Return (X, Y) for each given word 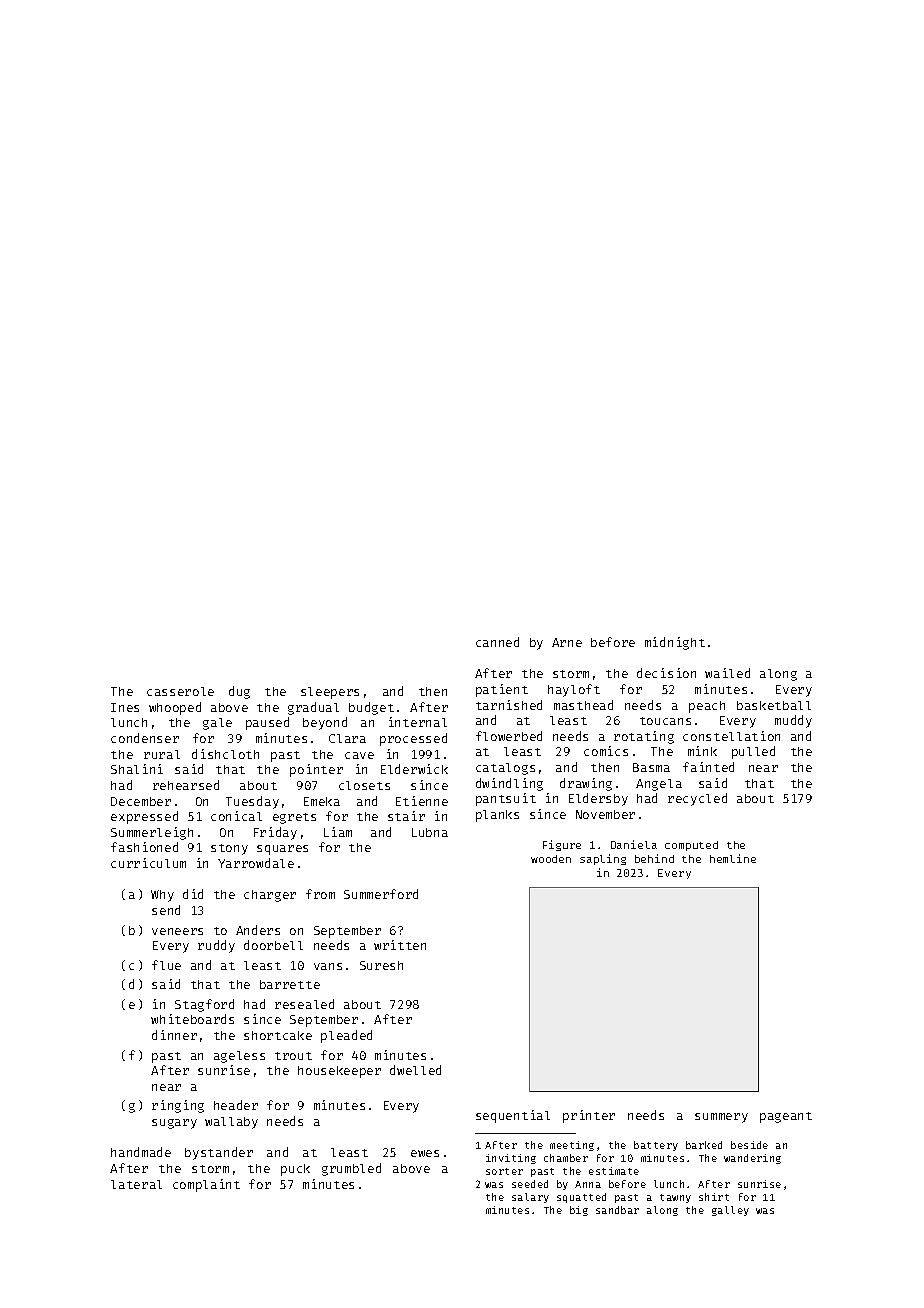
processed (413, 739)
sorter (504, 1171)
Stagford (204, 1005)
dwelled (415, 1070)
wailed (727, 673)
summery (721, 1118)
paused (267, 723)
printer (589, 1116)
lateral (136, 1184)
